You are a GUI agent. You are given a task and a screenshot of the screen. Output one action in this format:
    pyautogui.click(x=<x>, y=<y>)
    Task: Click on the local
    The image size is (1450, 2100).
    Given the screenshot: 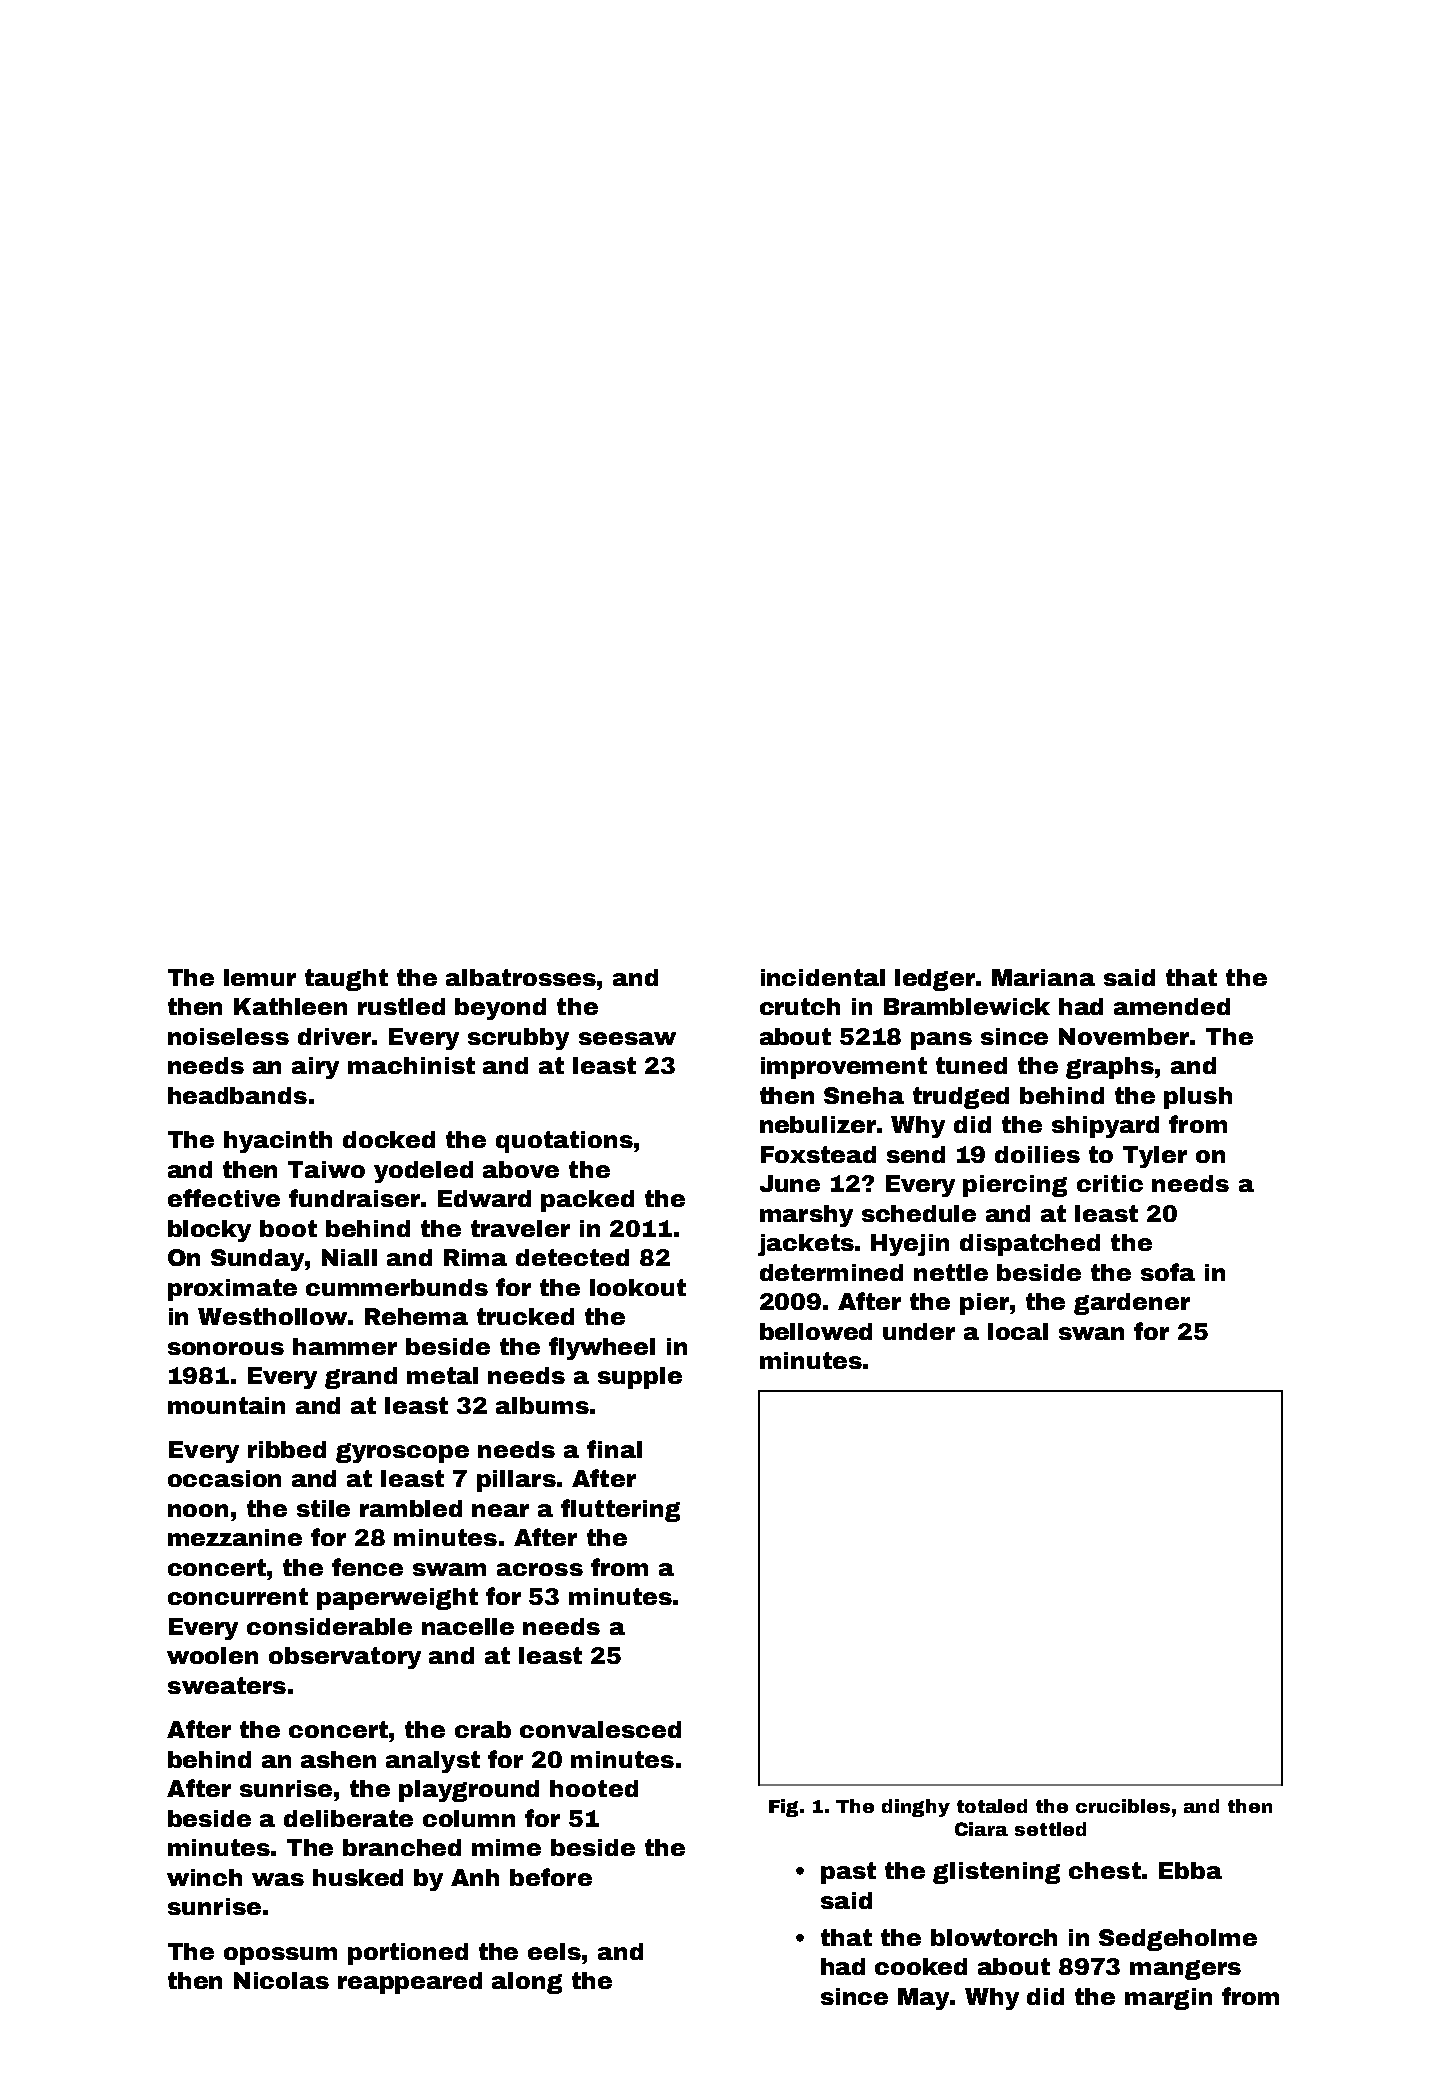 What is the action you would take?
    pyautogui.click(x=1018, y=1331)
